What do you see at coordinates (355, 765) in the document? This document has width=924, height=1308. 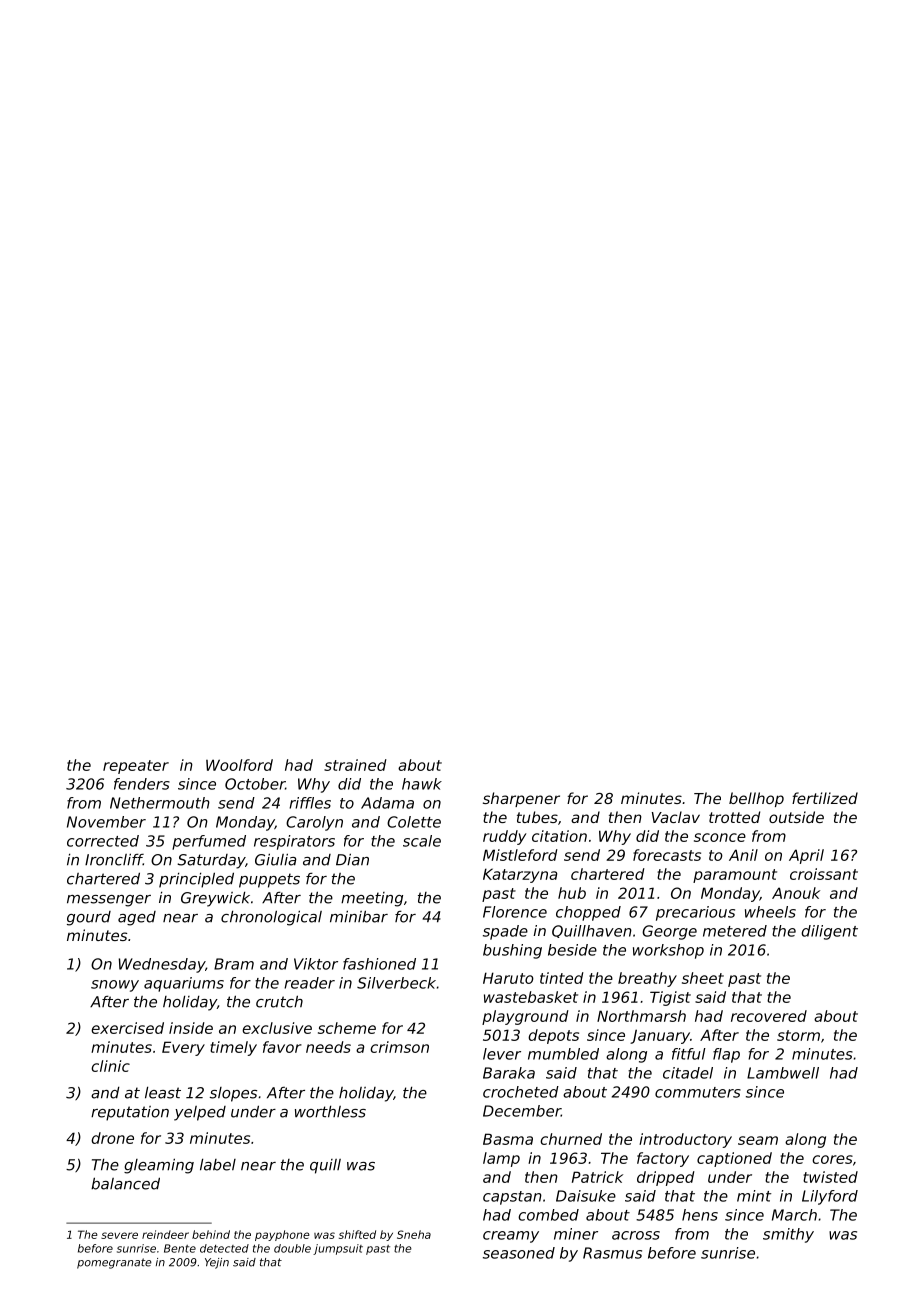 I see `strained` at bounding box center [355, 765].
